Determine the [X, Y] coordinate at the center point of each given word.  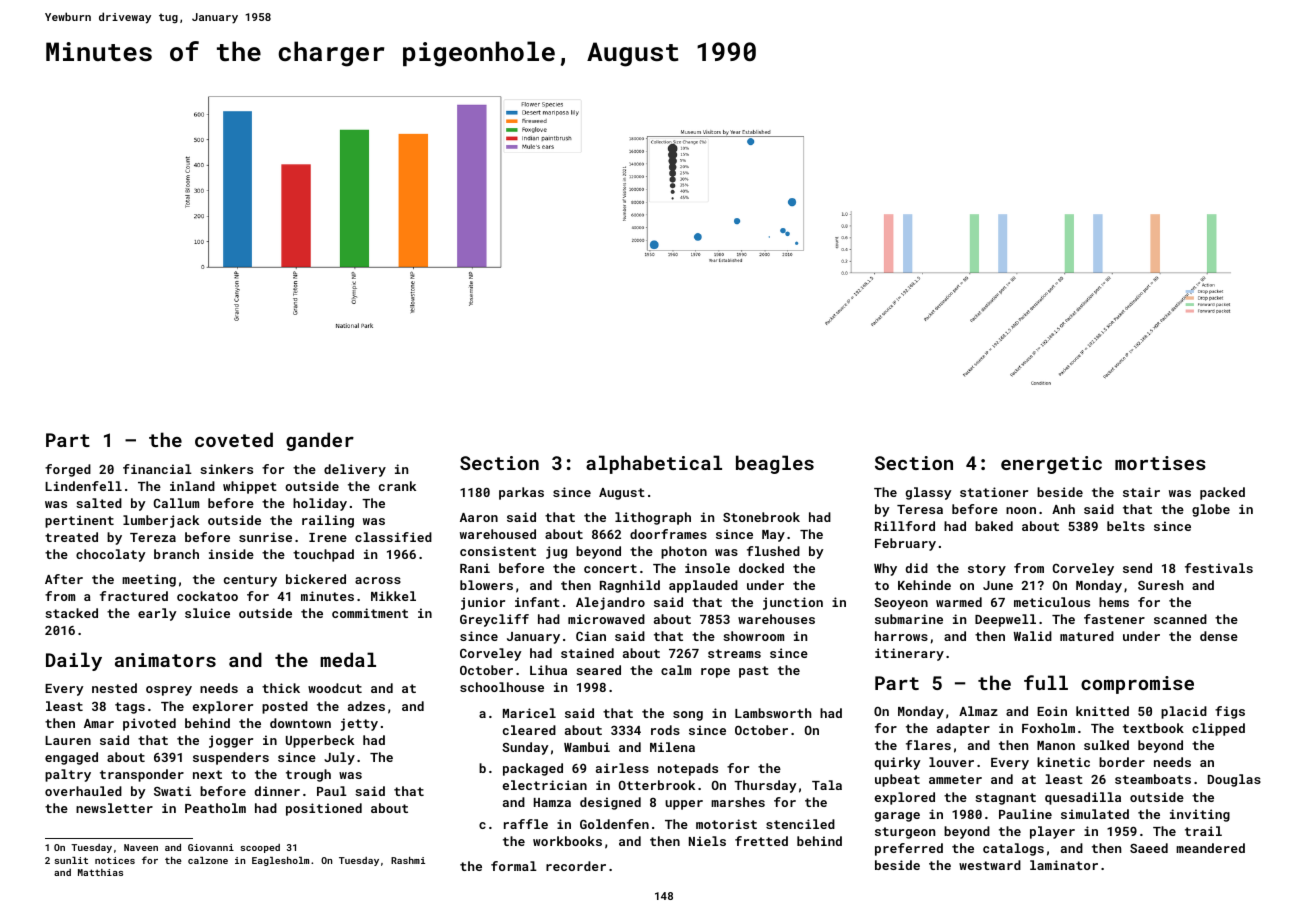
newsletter [114, 808]
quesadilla [1083, 798]
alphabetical [654, 464]
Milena [672, 747]
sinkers [226, 469]
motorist [726, 824]
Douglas [1234, 780]
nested [114, 688]
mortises [1160, 463]
